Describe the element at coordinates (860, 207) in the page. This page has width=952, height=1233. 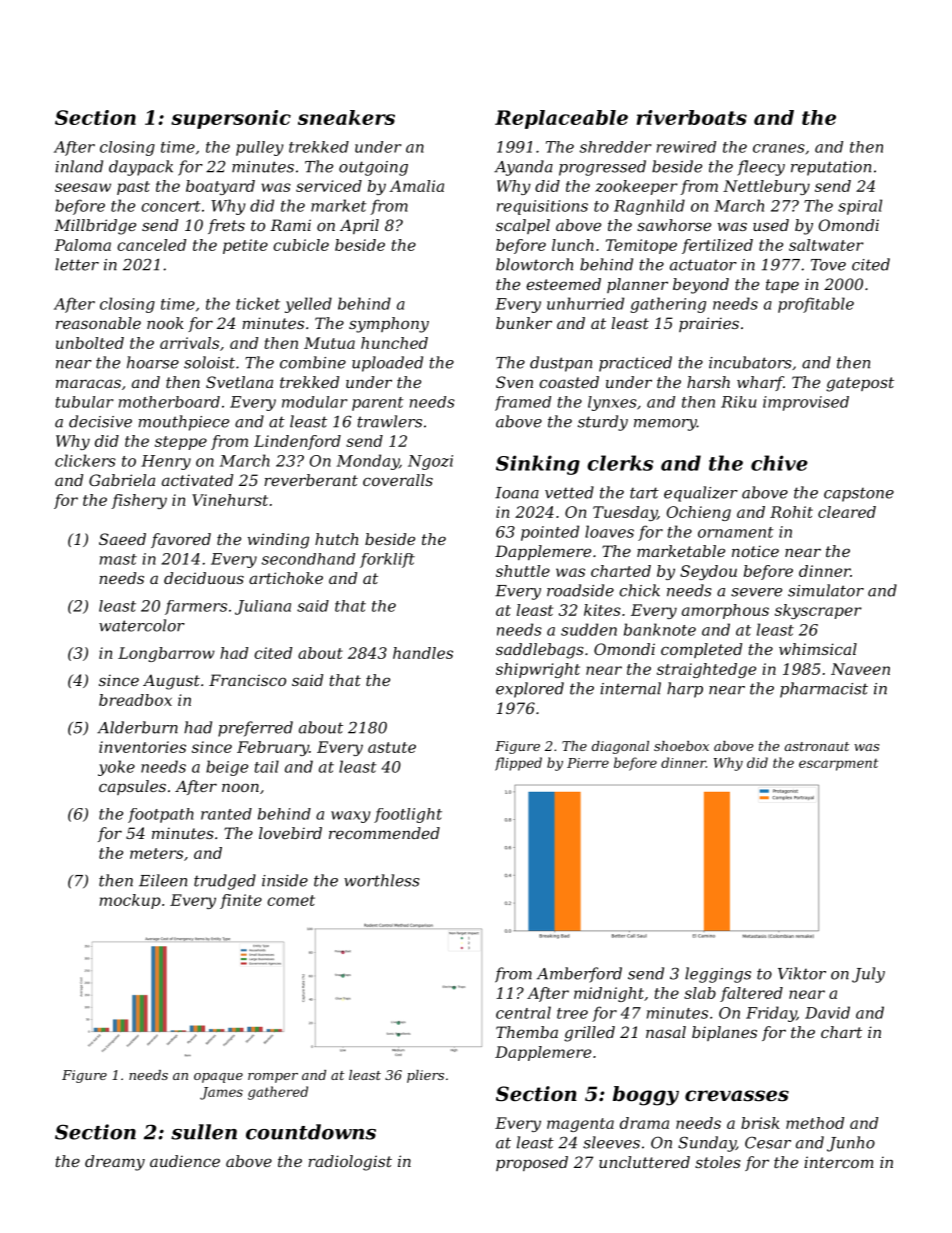
I see `spiral` at that location.
